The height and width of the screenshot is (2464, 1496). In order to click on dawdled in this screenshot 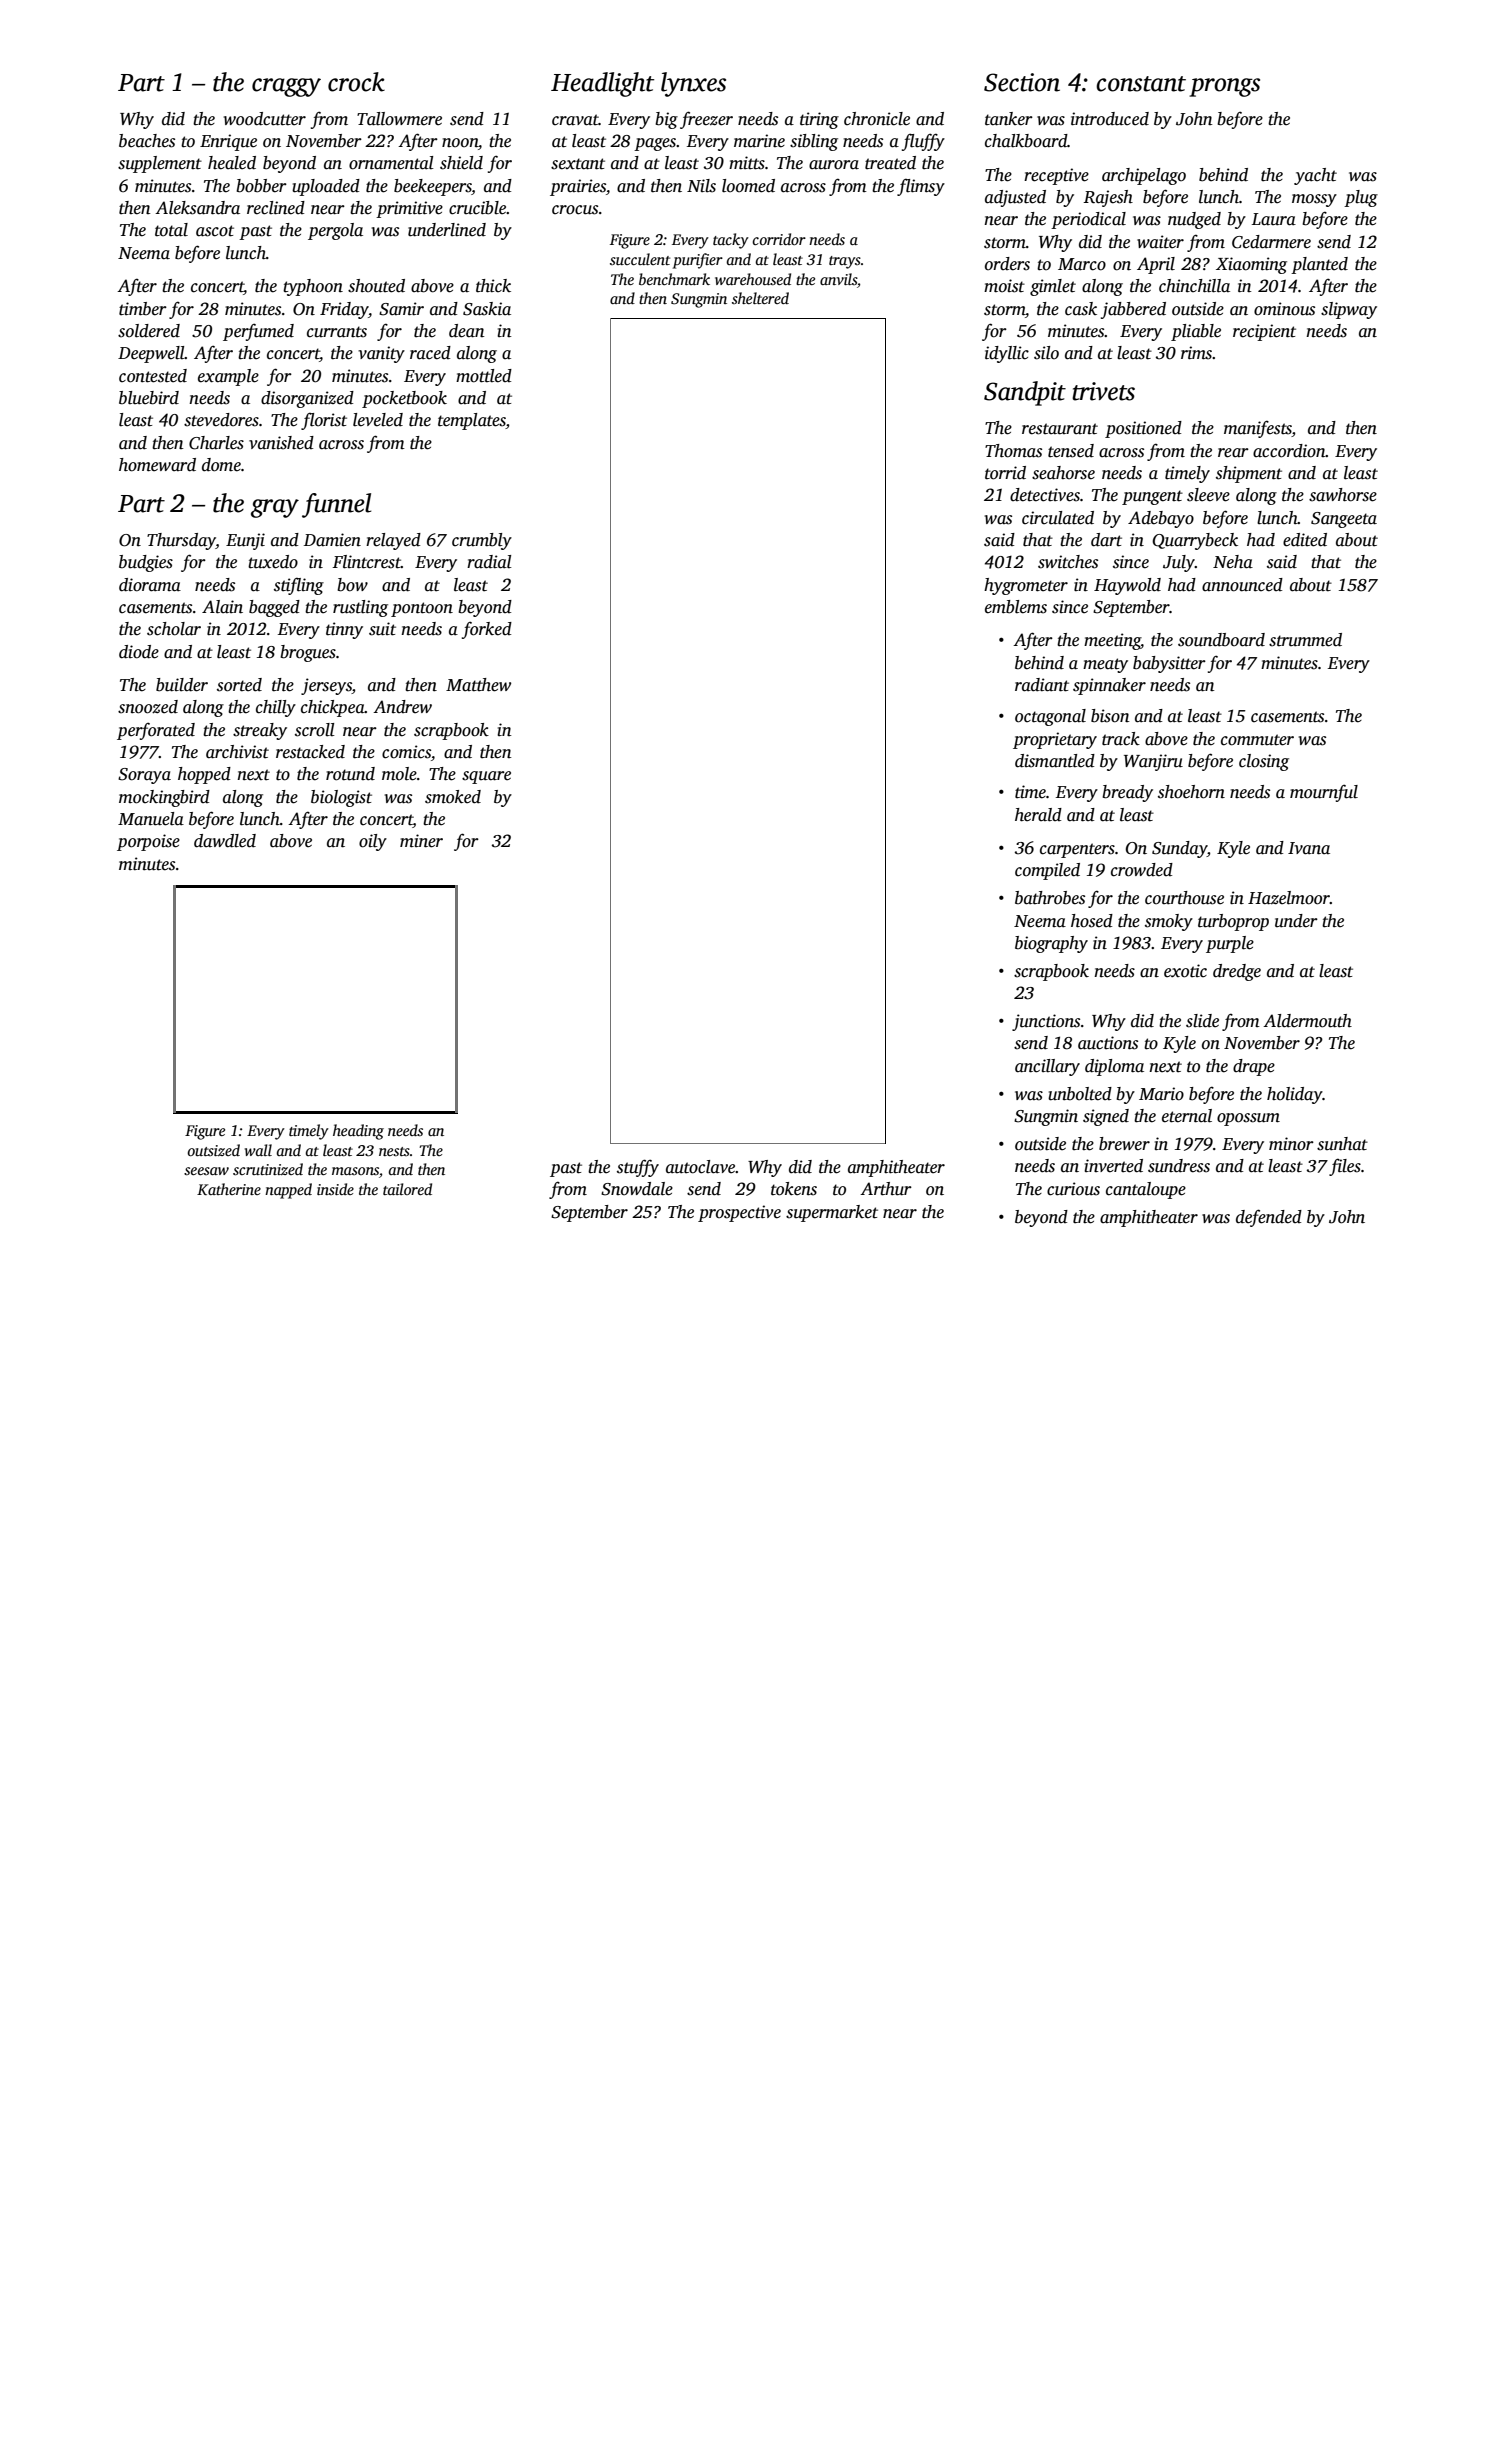, I will do `click(225, 841)`.
